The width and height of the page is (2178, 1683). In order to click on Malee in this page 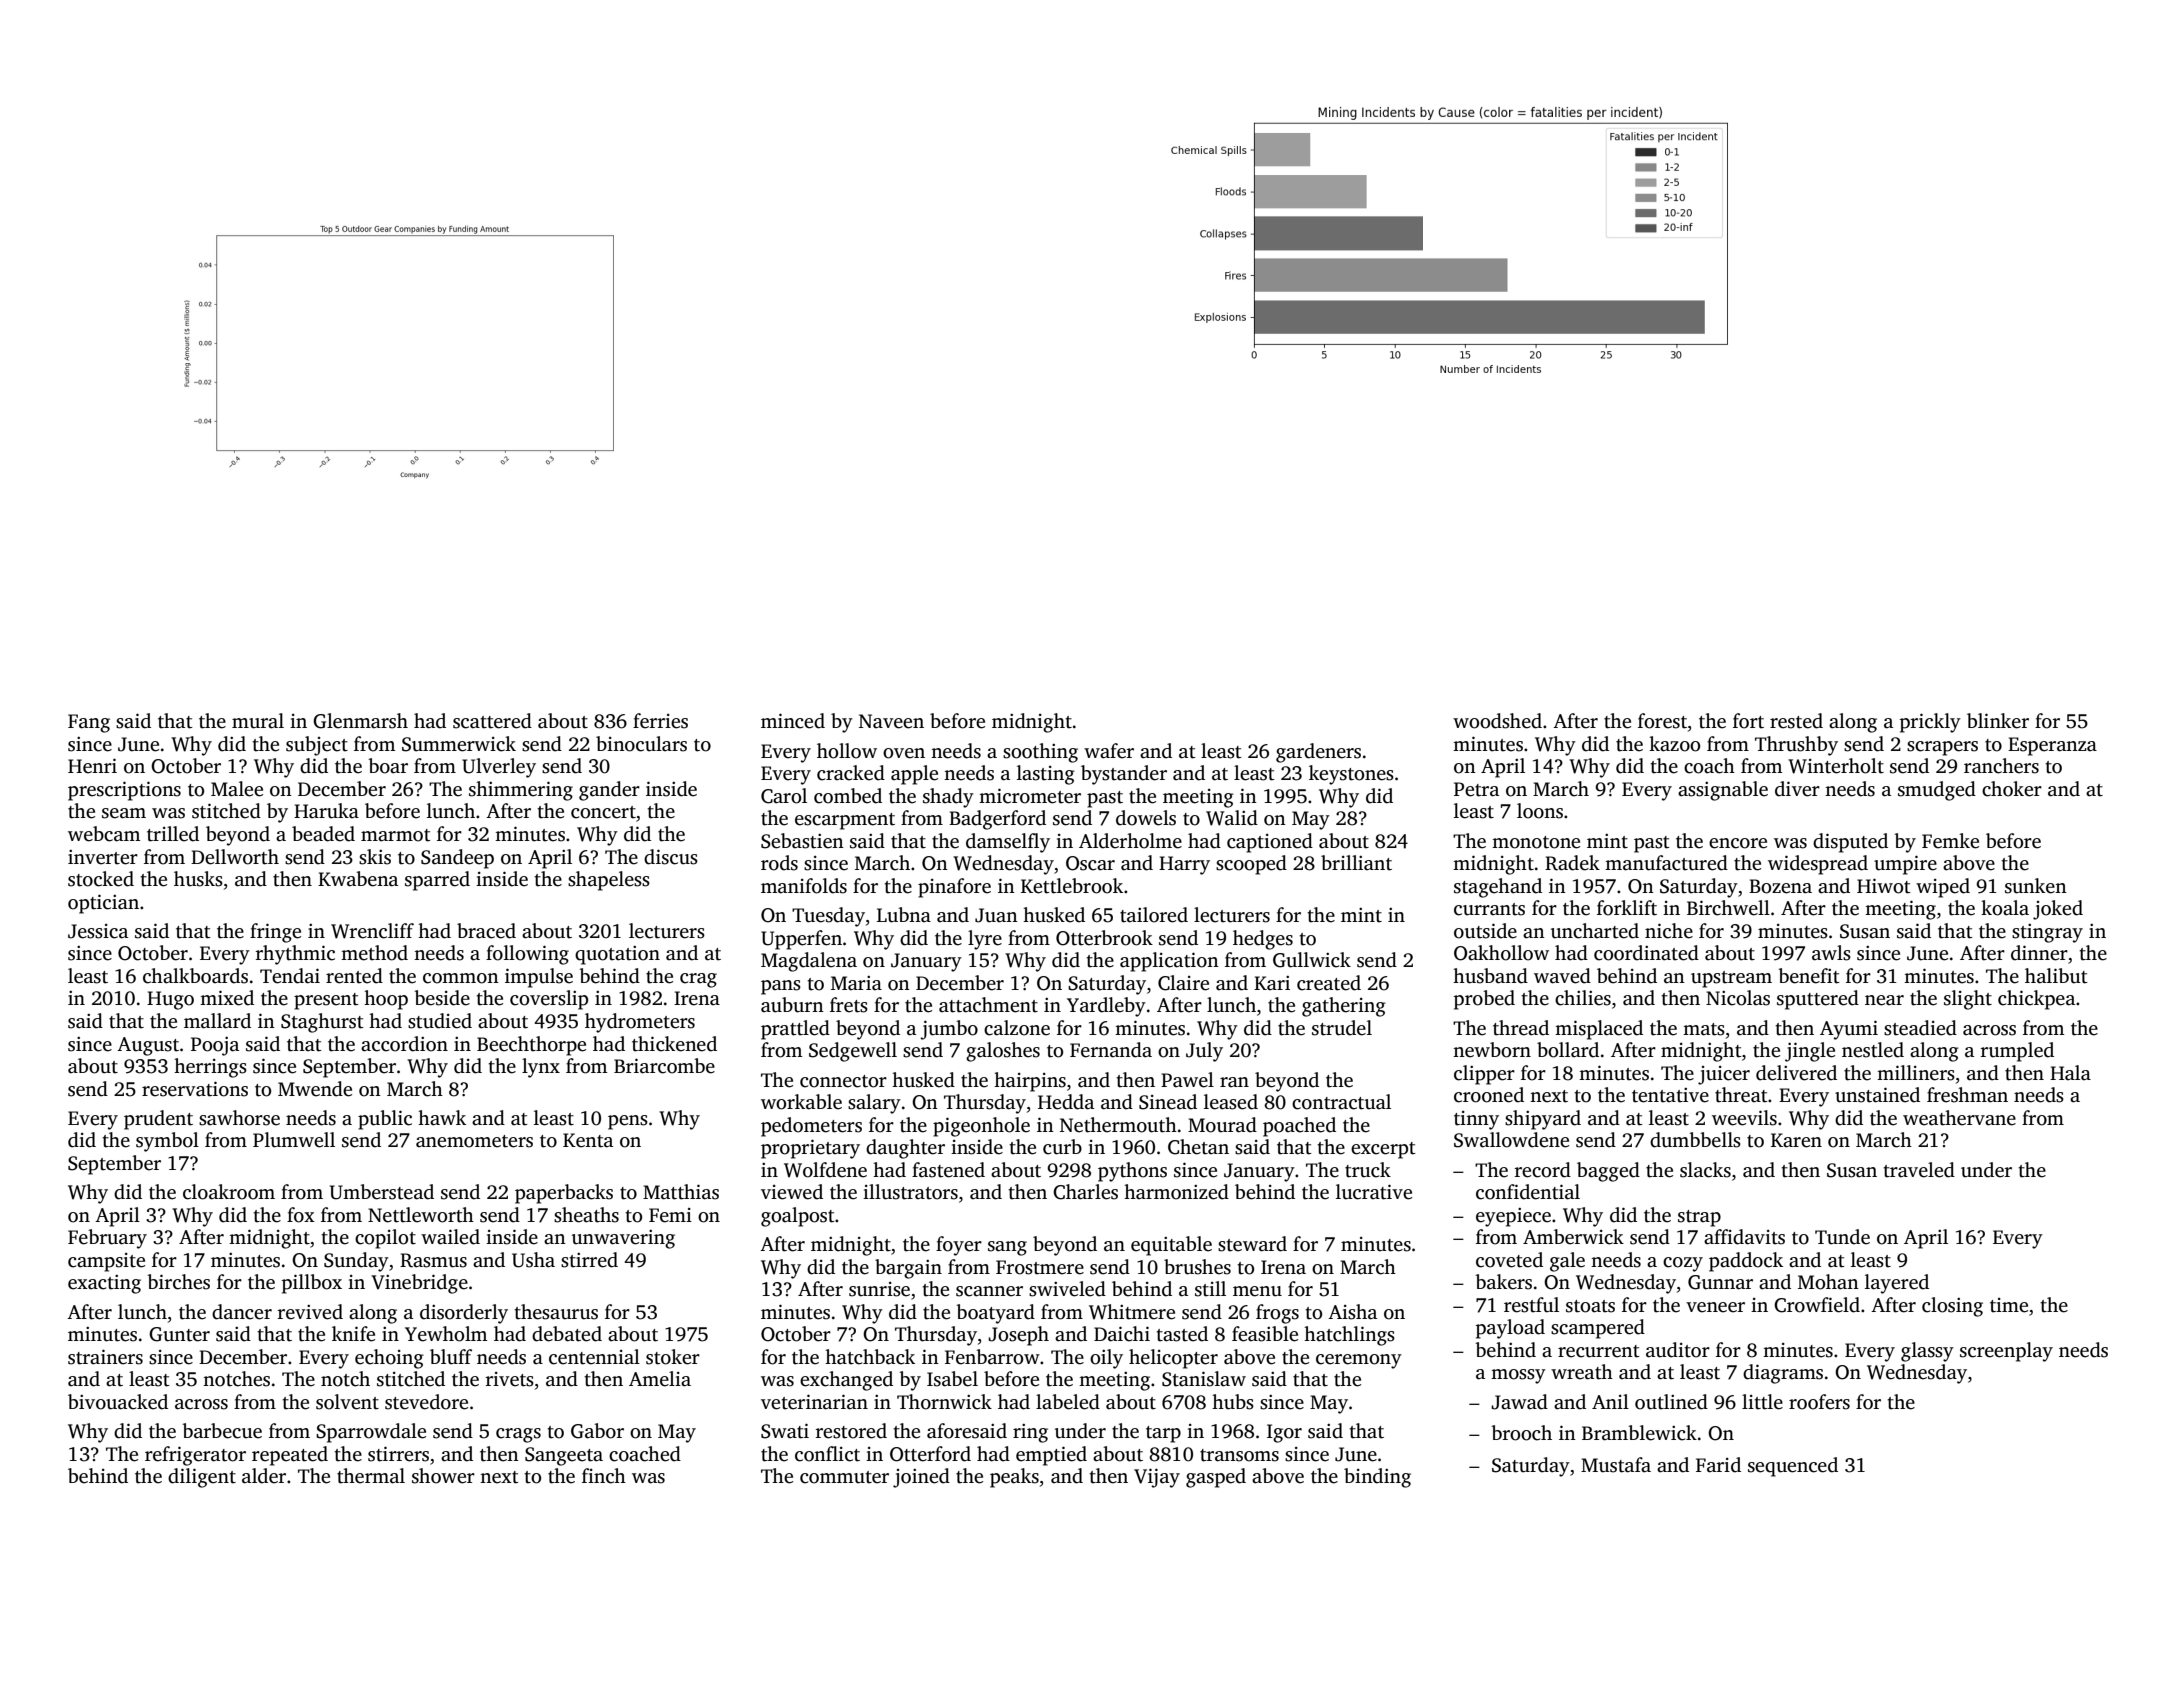, I will do `click(237, 789)`.
